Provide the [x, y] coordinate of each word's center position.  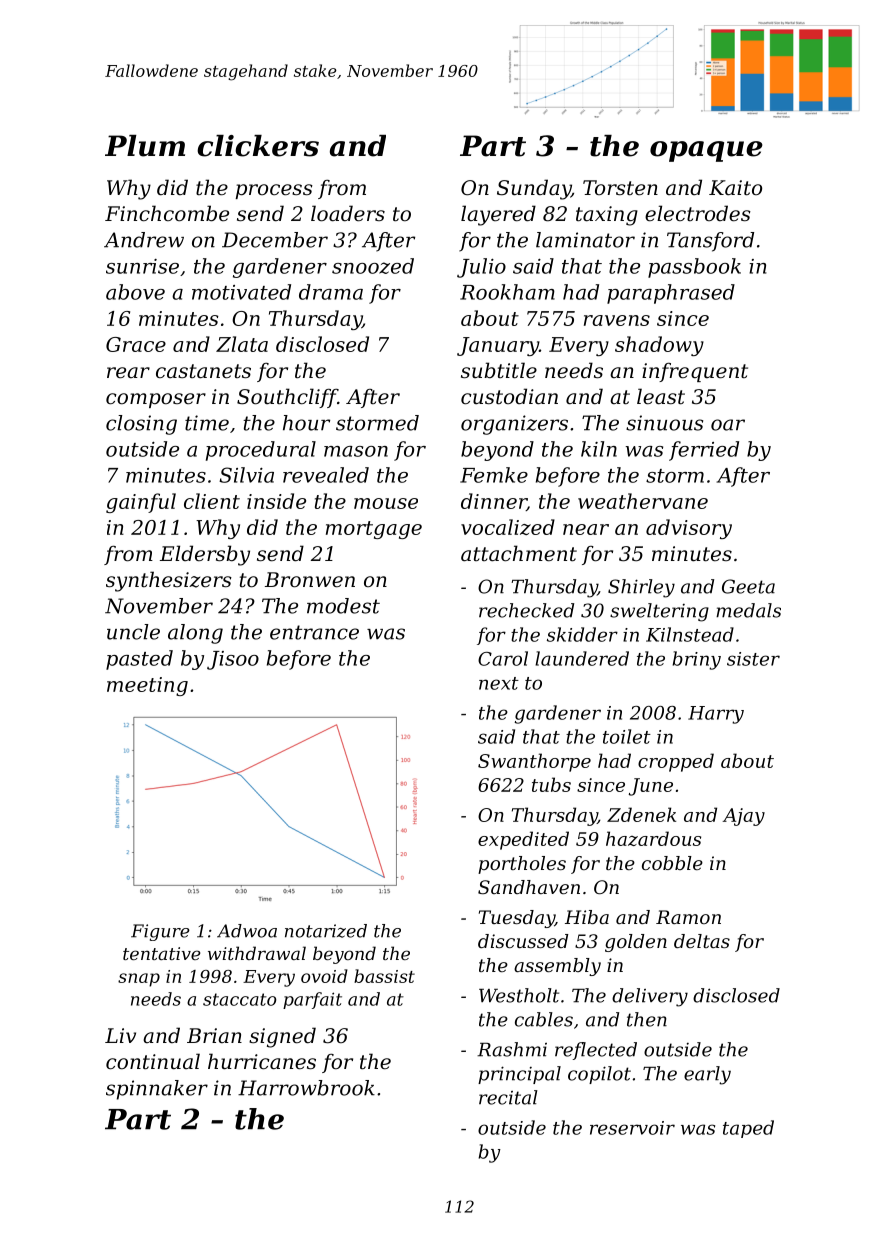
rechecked [526, 610]
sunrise [142, 266]
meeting [147, 686]
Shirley [641, 588]
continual [153, 1061]
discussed [523, 941]
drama [331, 292]
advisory [689, 529]
